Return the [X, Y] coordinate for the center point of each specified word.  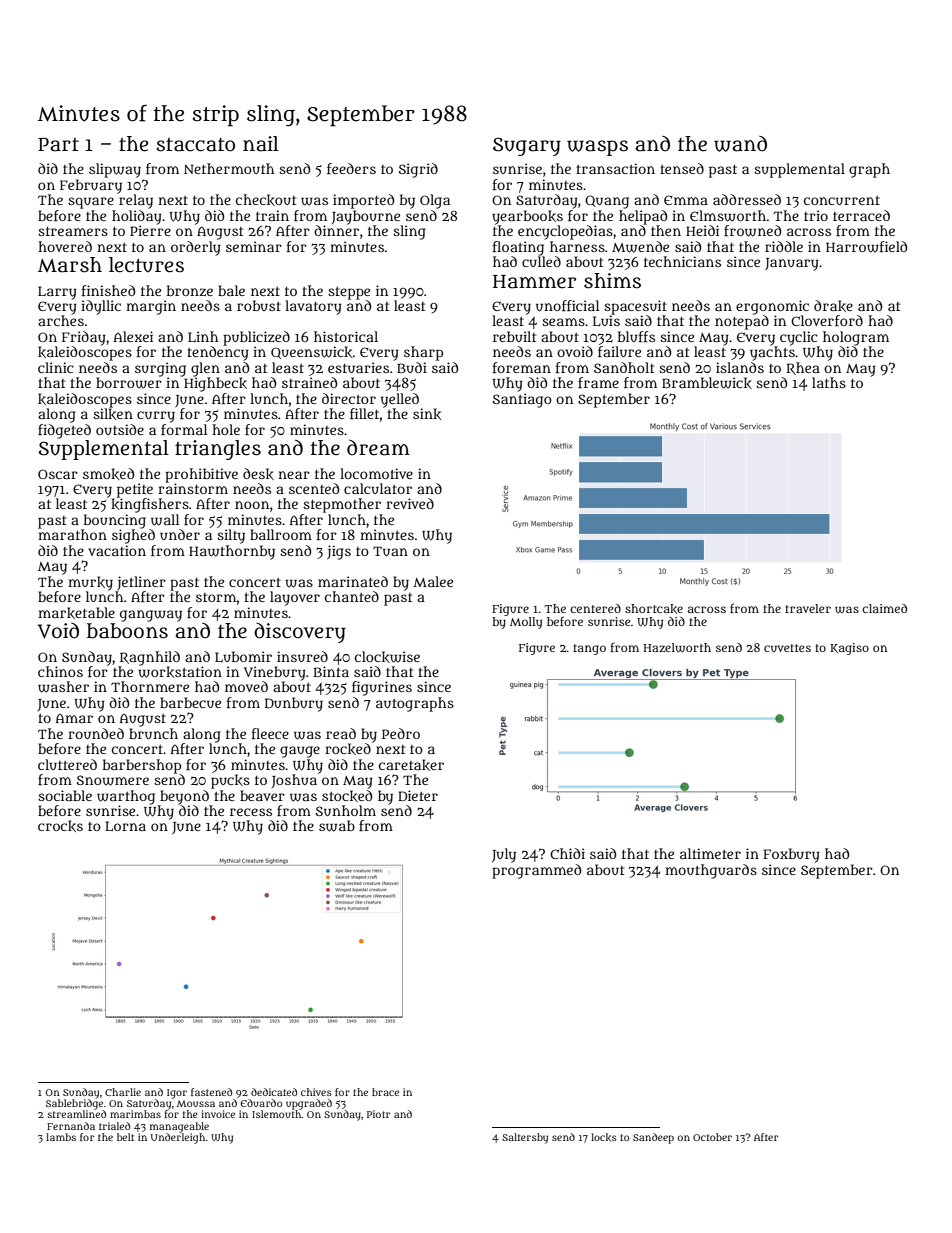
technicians [682, 261]
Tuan [390, 551]
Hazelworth [677, 648]
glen [205, 369]
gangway [151, 616]
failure [619, 351]
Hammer [534, 282]
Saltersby [525, 1138]
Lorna [125, 826]
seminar [254, 246]
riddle [784, 246]
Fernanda [71, 1126]
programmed [536, 871]
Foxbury [791, 855]
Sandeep [653, 1138]
